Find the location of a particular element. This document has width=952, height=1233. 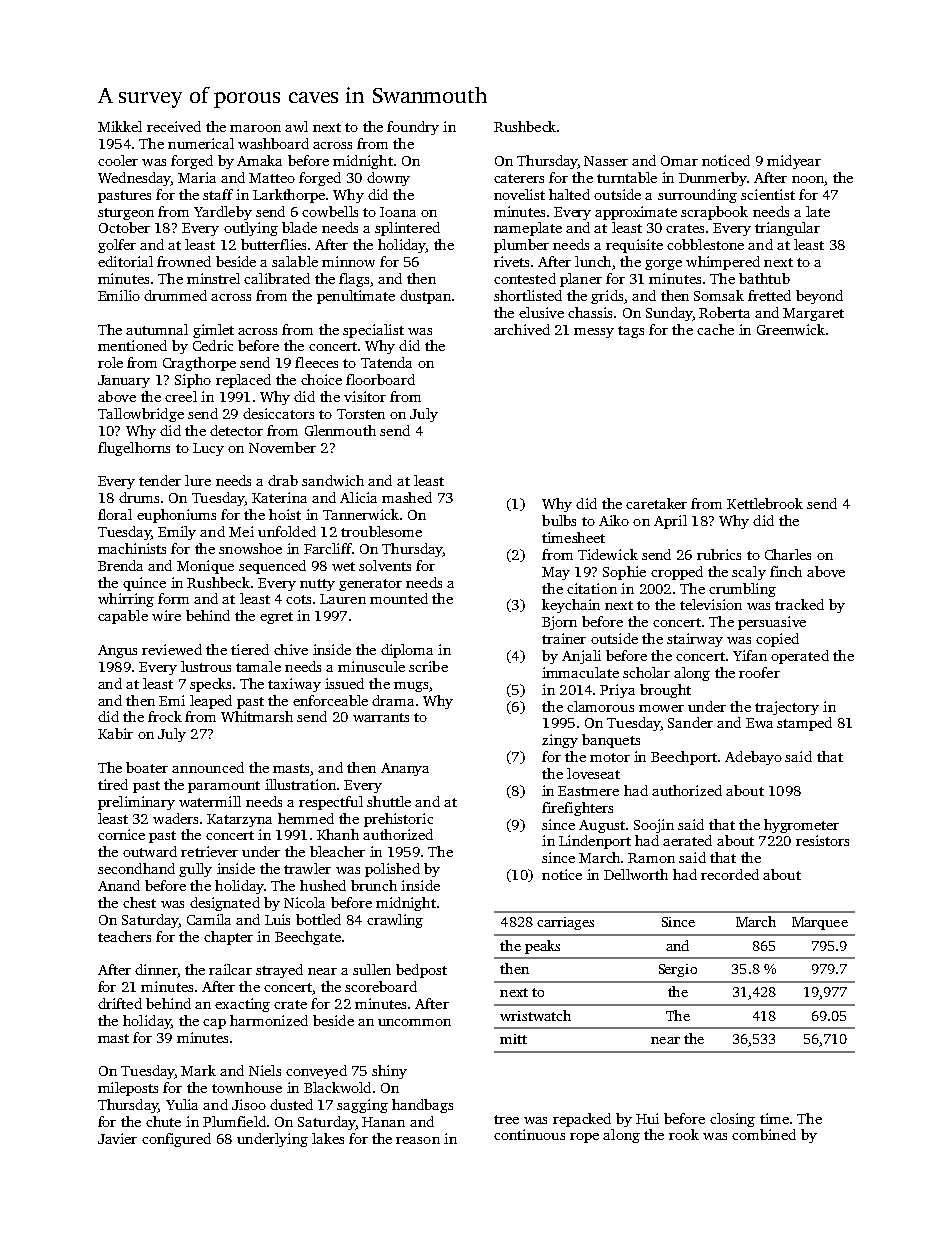

stamped is located at coordinates (804, 724).
